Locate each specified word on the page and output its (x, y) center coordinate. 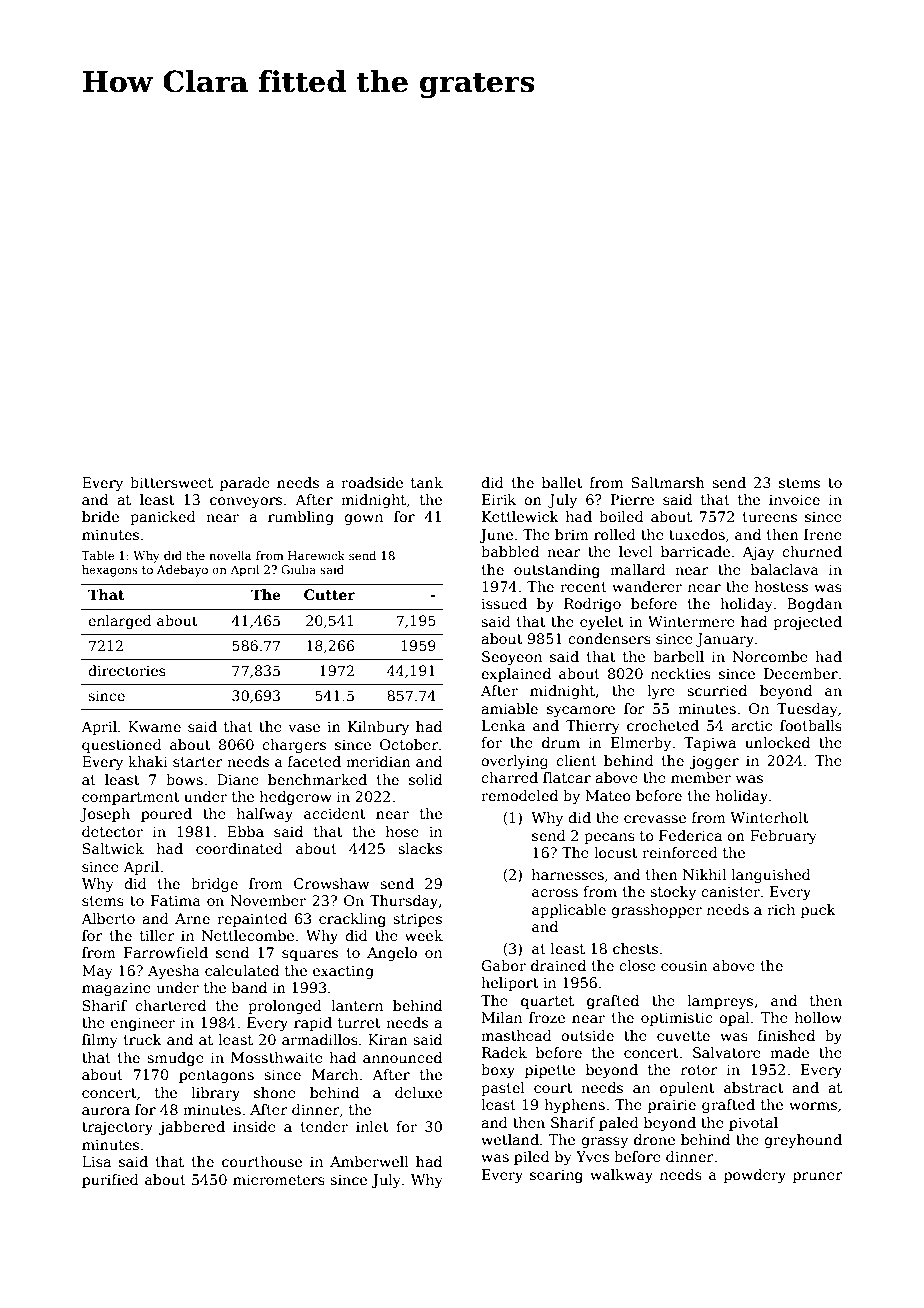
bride (100, 516)
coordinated (239, 848)
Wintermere (691, 621)
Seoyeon (512, 658)
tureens (769, 517)
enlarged (120, 622)
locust (616, 852)
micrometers (279, 1179)
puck (818, 911)
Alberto (108, 918)
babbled (510, 551)
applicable (569, 911)
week (424, 935)
